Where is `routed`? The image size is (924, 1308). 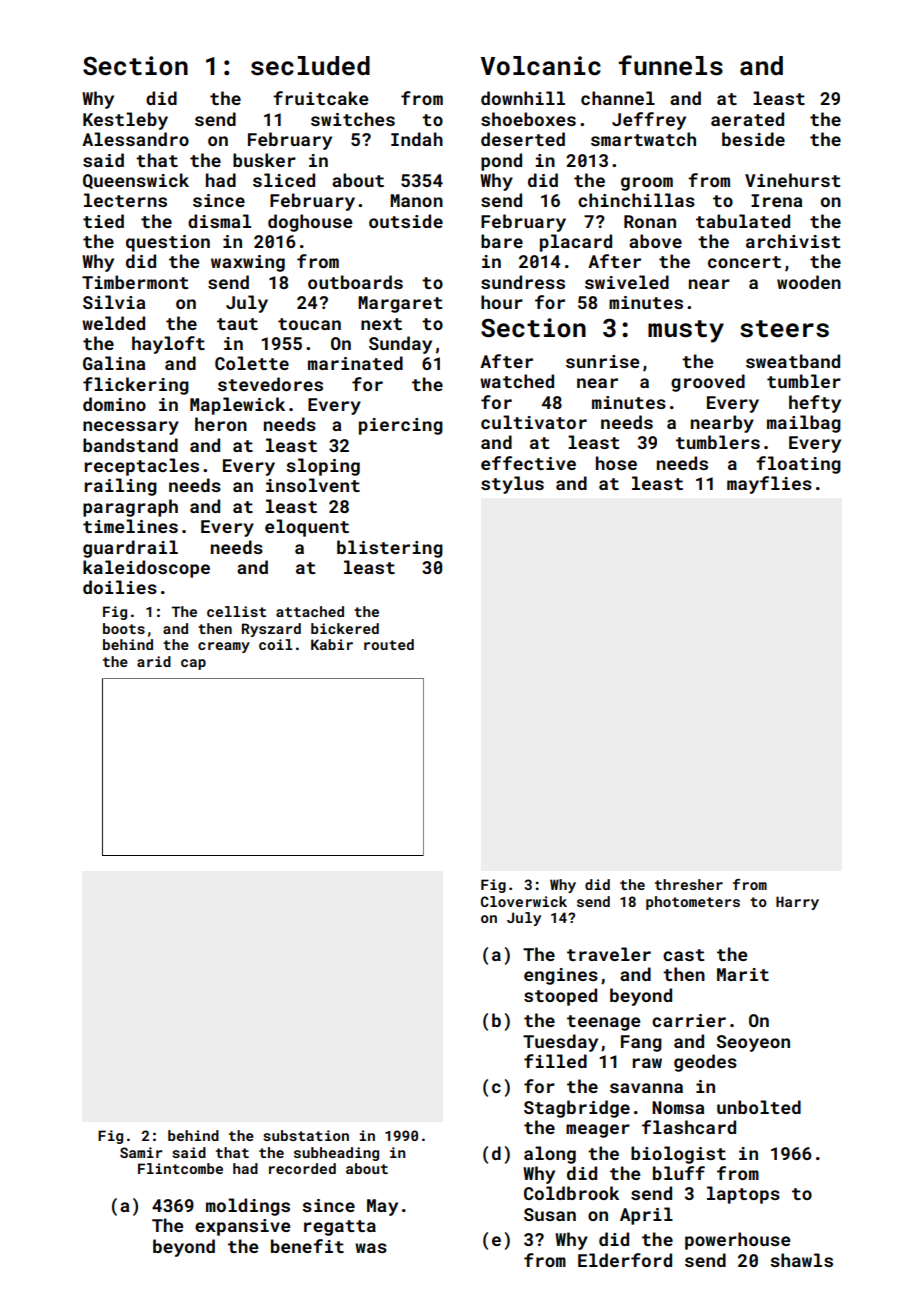 routed is located at coordinates (389, 644).
